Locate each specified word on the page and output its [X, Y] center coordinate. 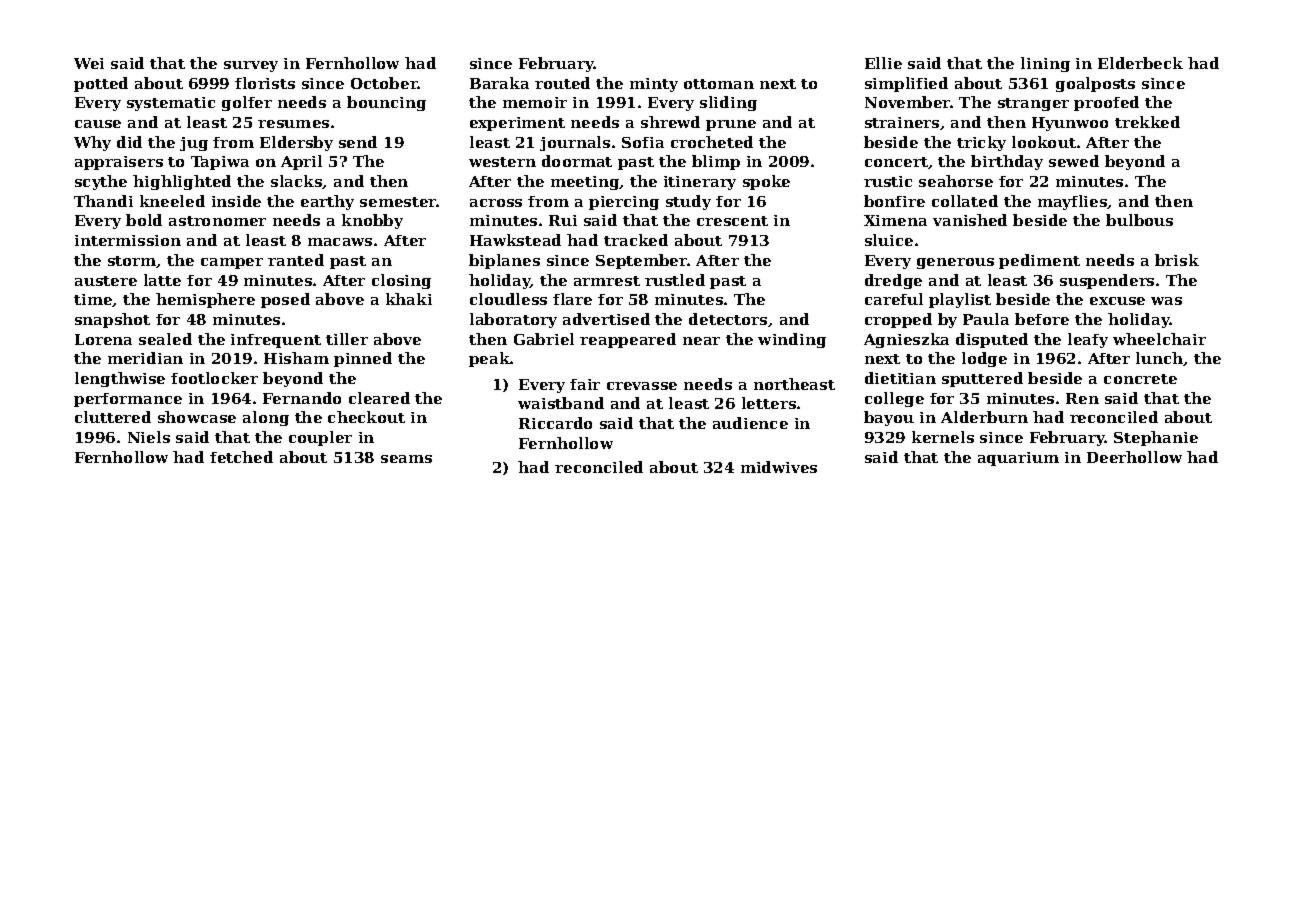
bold [144, 220]
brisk [1177, 260]
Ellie [883, 63]
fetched [241, 457]
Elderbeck [1140, 63]
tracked [636, 240]
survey [251, 66]
